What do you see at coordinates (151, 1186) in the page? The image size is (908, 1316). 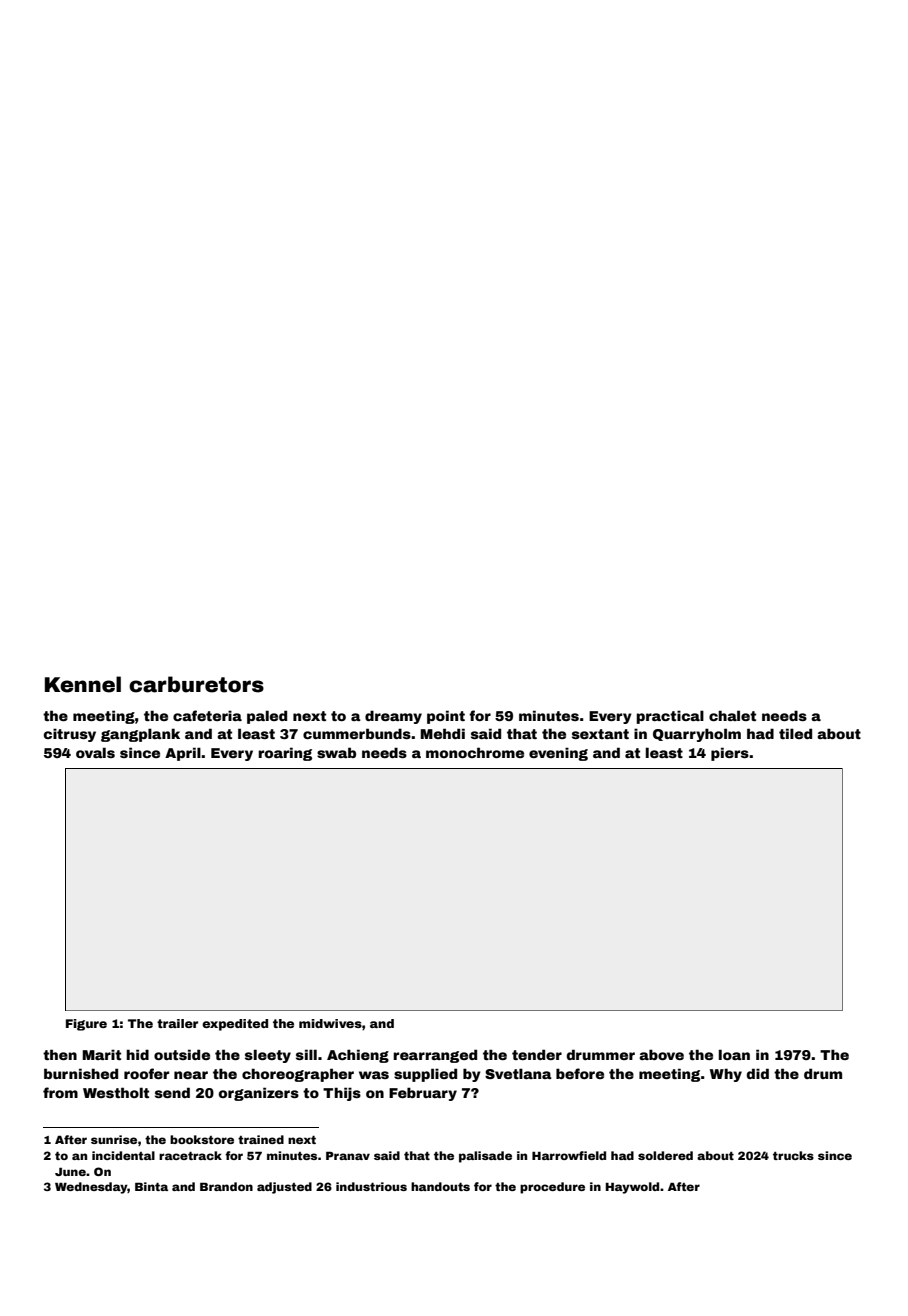 I see `Binta` at bounding box center [151, 1186].
